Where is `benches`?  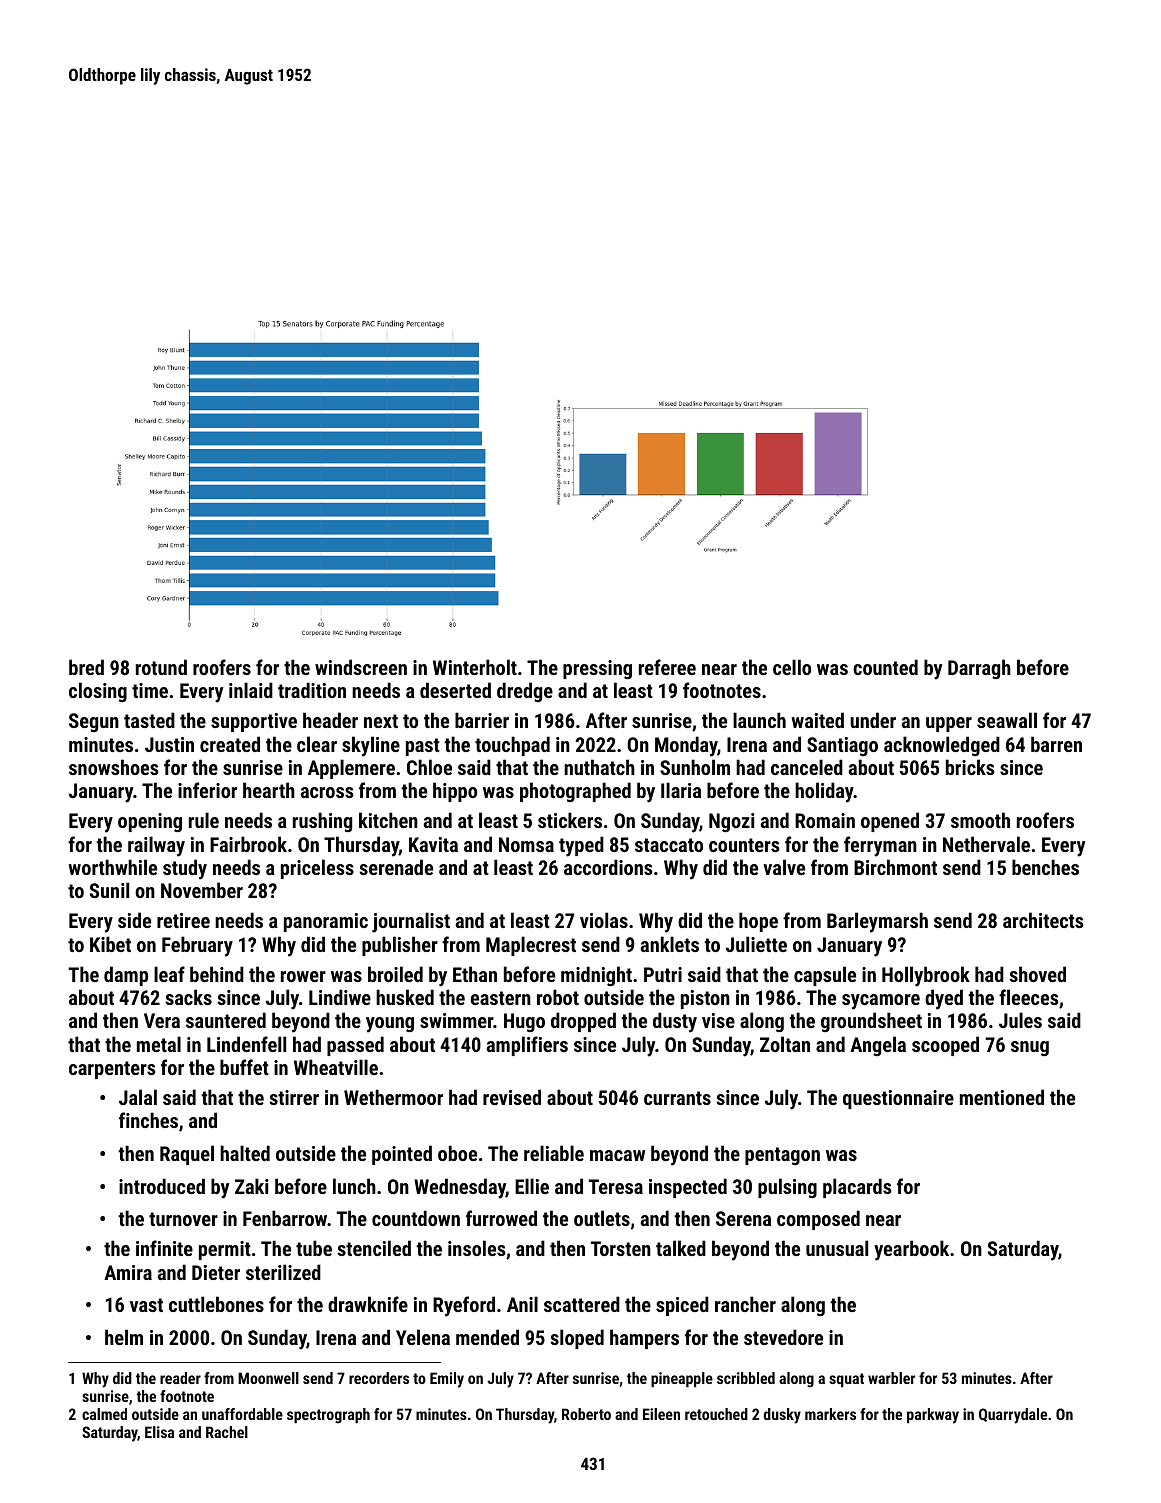
benches is located at coordinates (1045, 867).
